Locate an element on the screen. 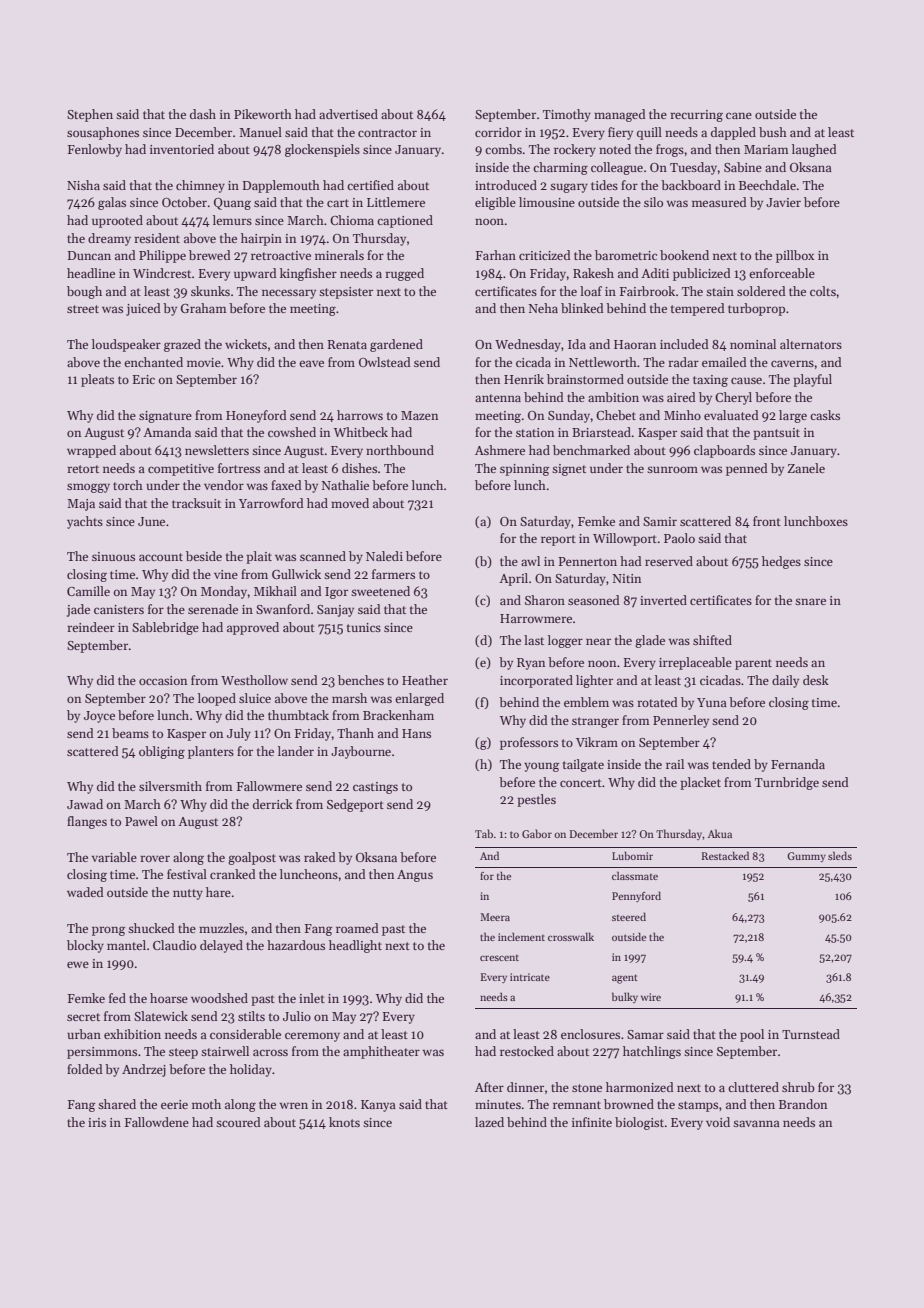  Eric is located at coordinates (144, 379).
